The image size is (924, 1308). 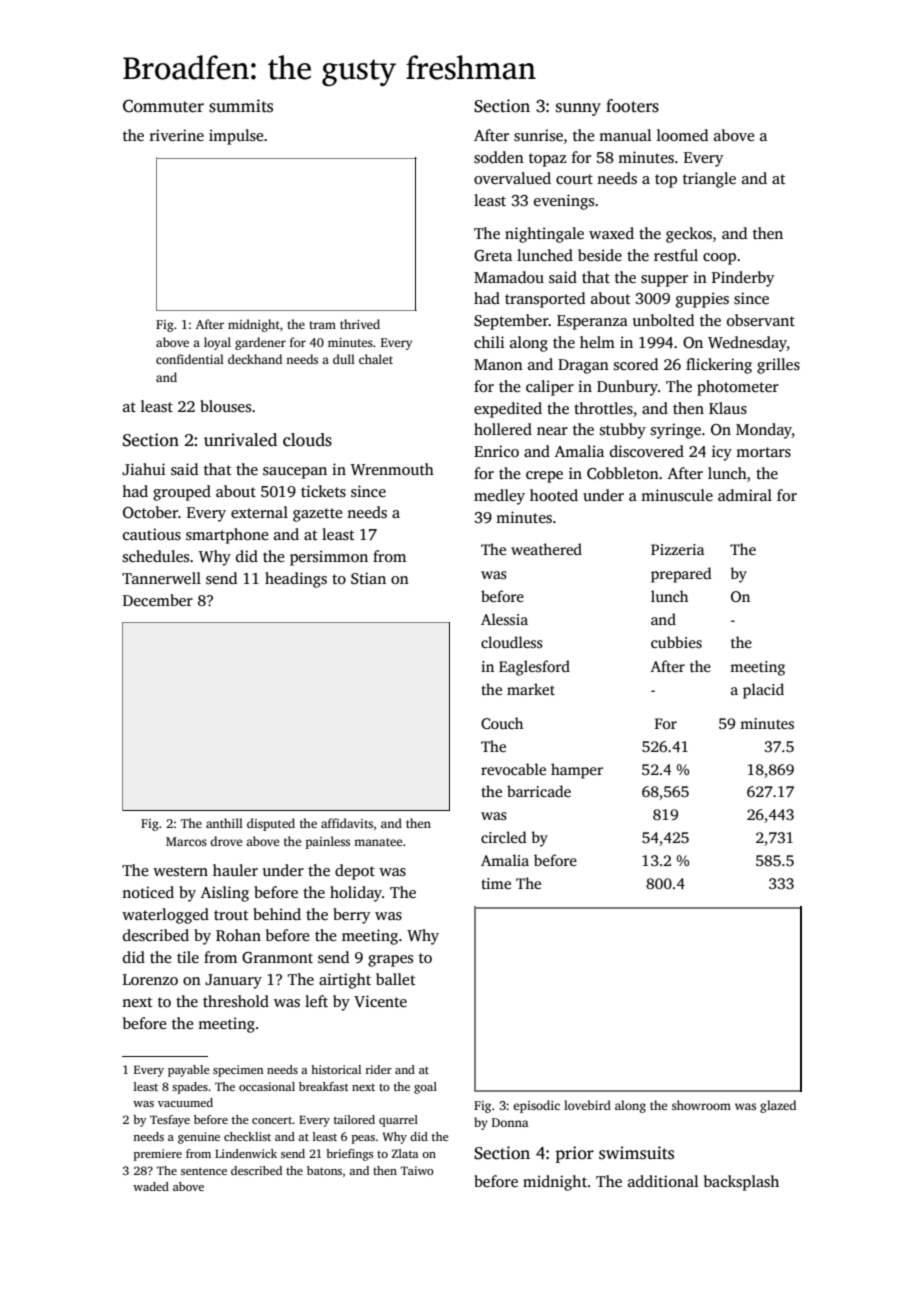 What do you see at coordinates (636, 1153) in the page?
I see `swimsuits` at bounding box center [636, 1153].
